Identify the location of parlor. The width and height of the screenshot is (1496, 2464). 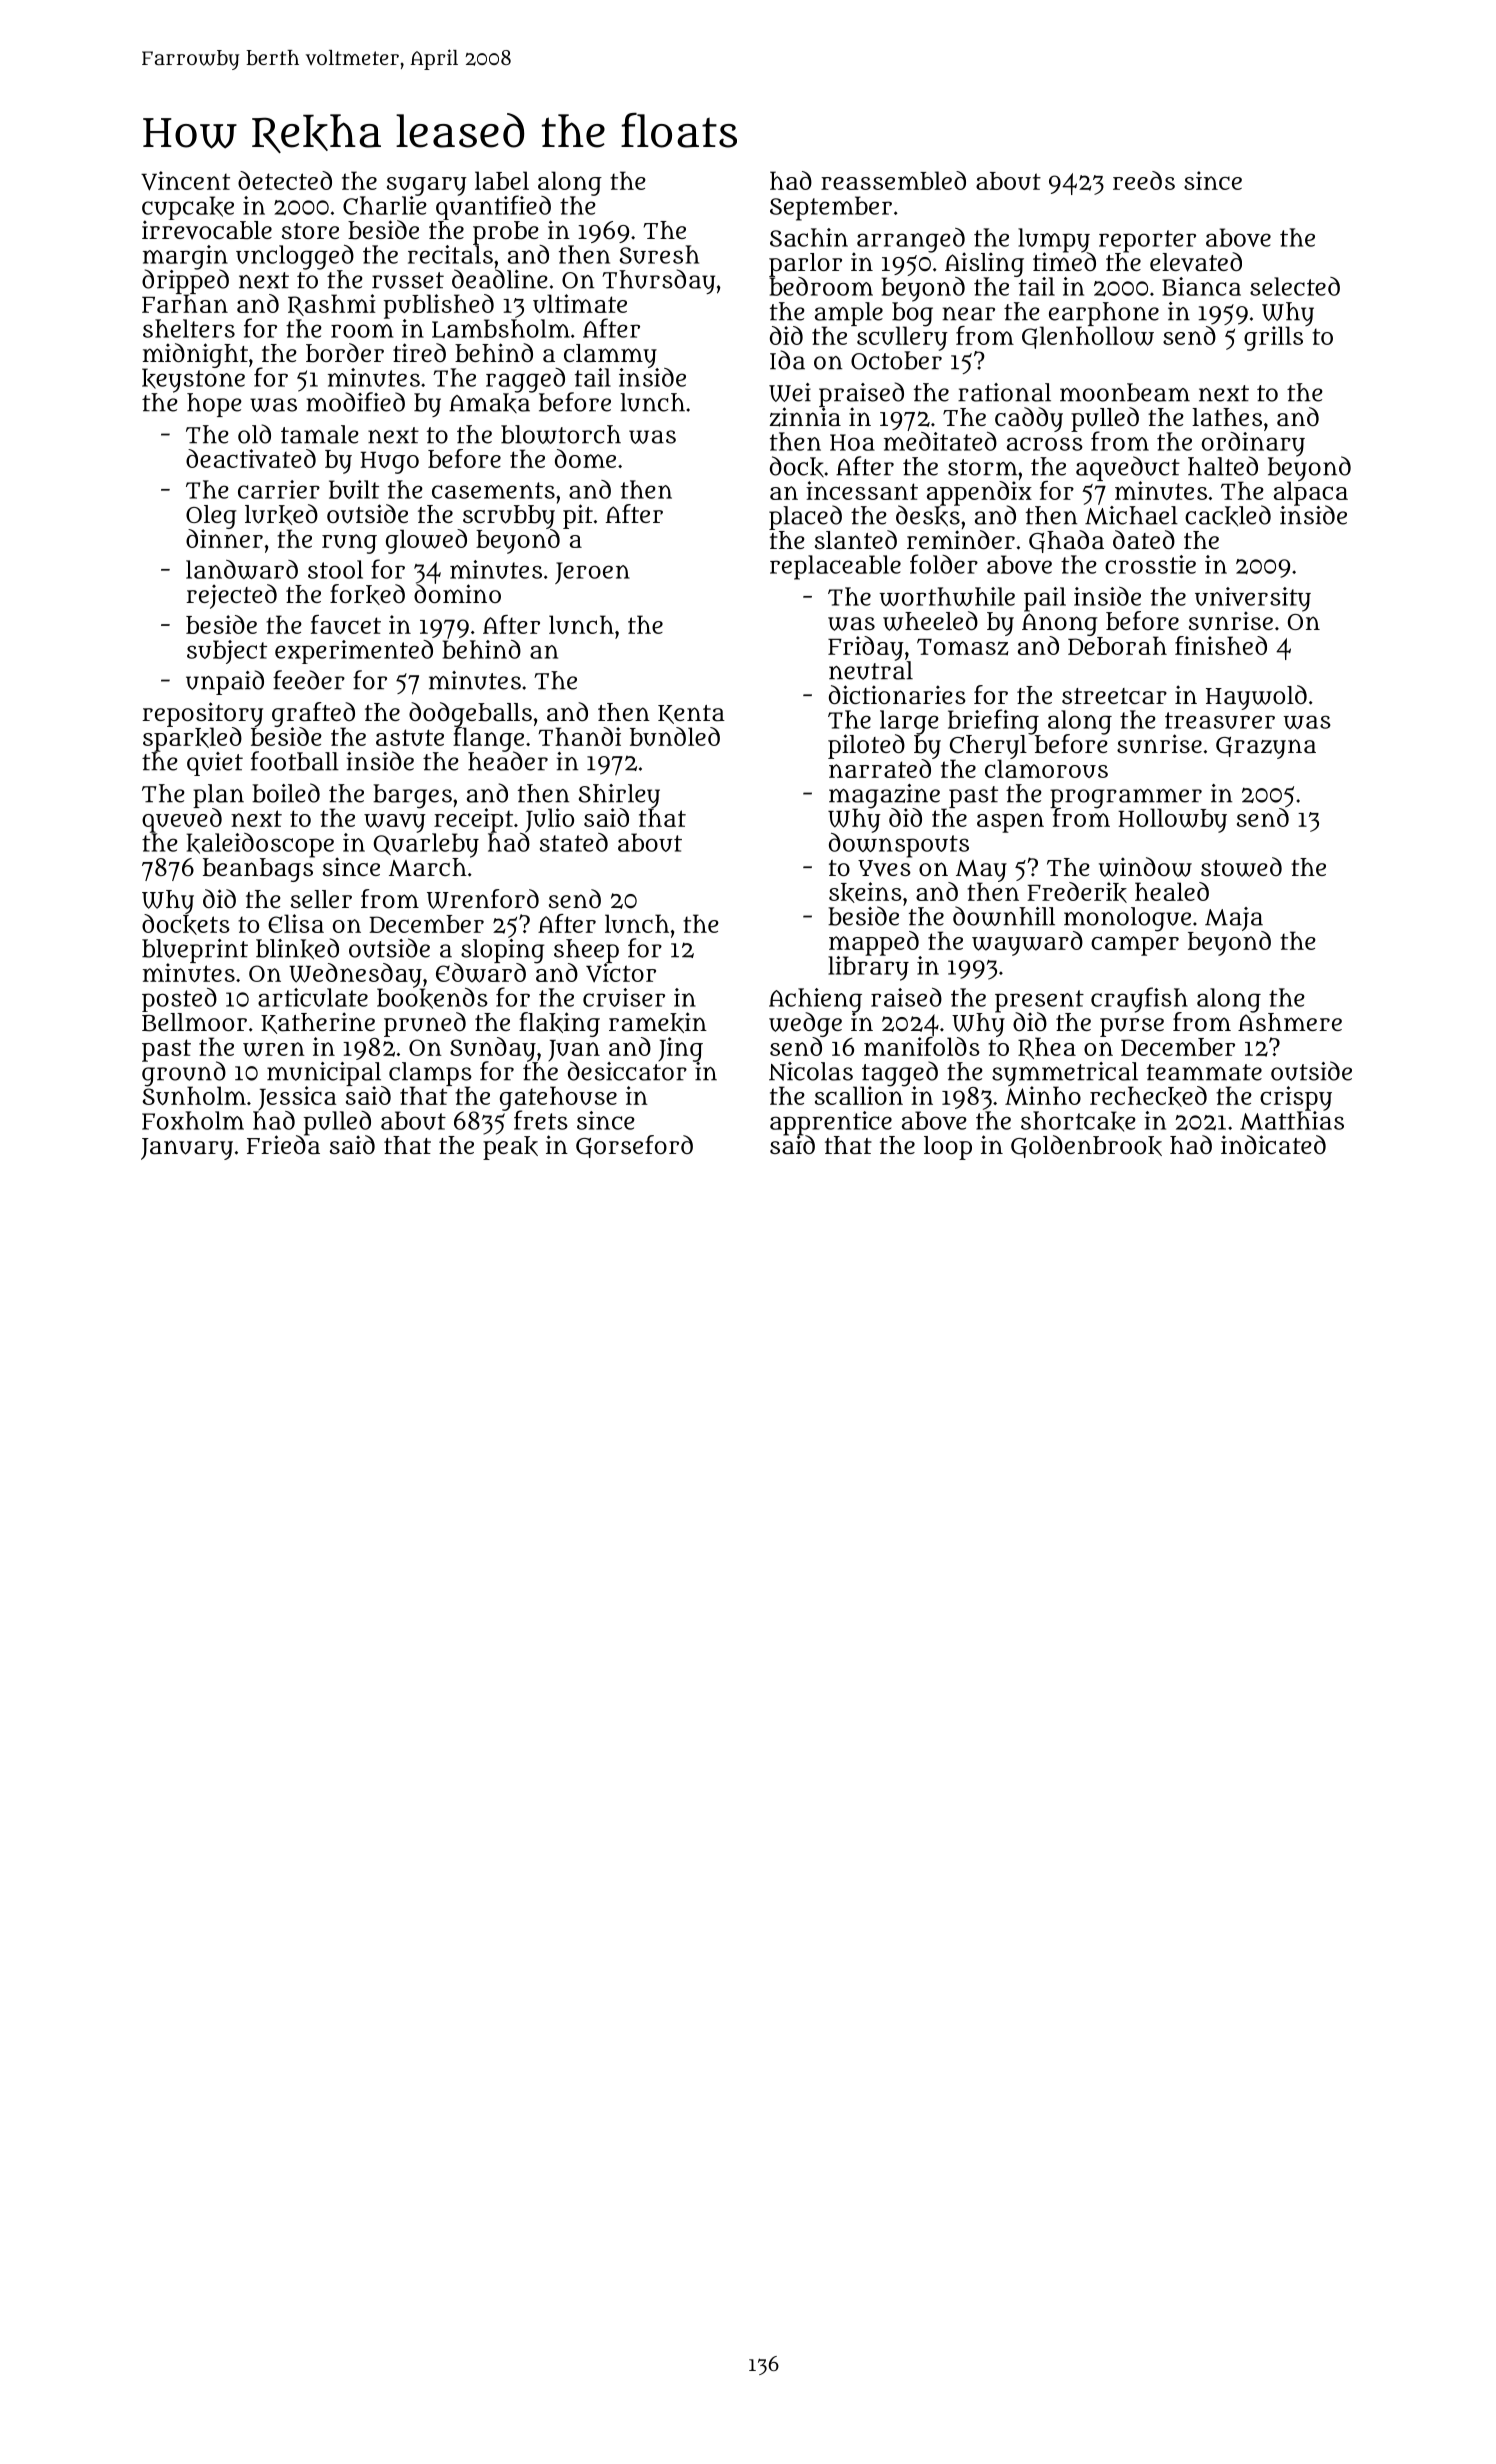
(805, 265).
